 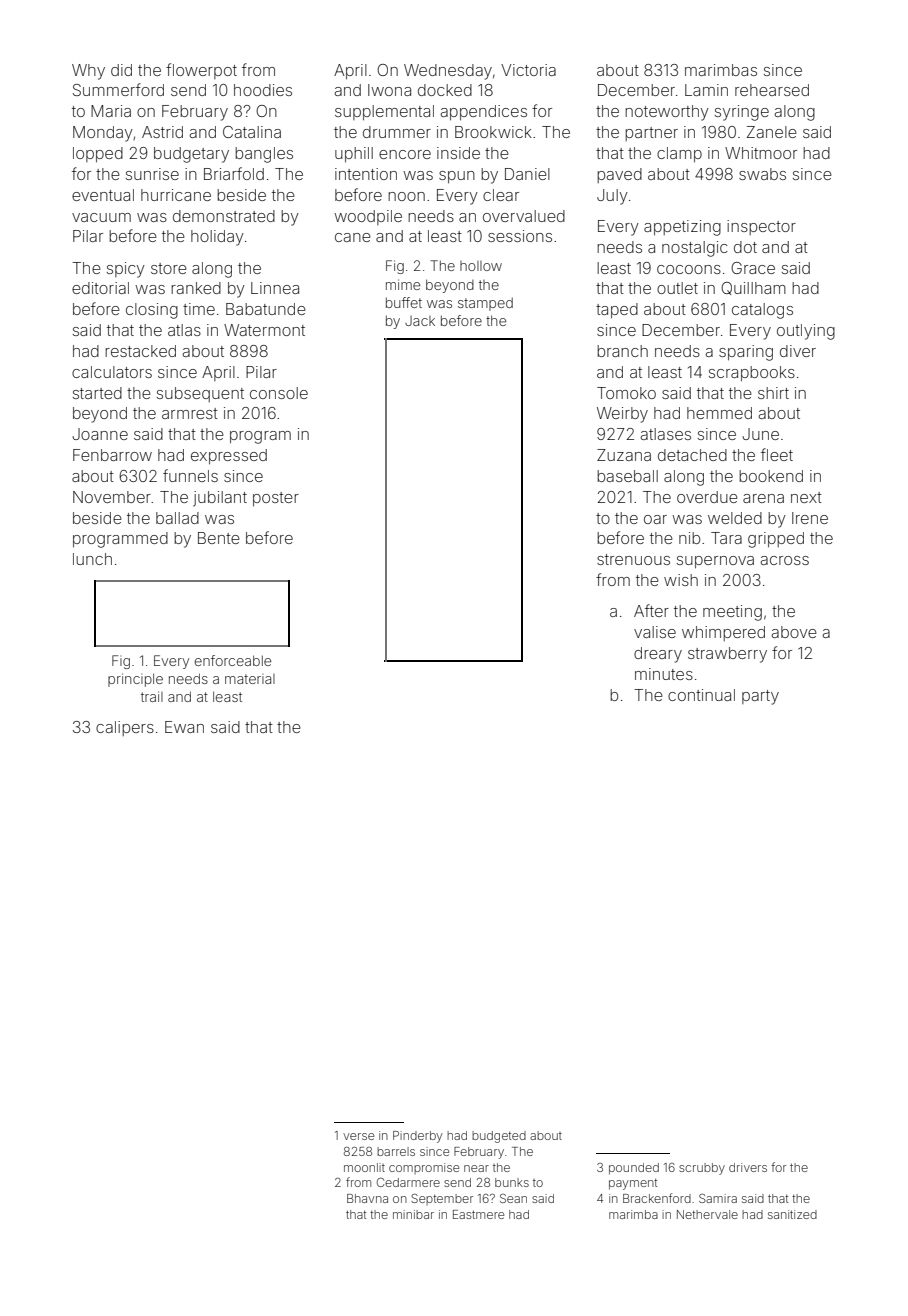 I want to click on fleet, so click(x=777, y=454).
